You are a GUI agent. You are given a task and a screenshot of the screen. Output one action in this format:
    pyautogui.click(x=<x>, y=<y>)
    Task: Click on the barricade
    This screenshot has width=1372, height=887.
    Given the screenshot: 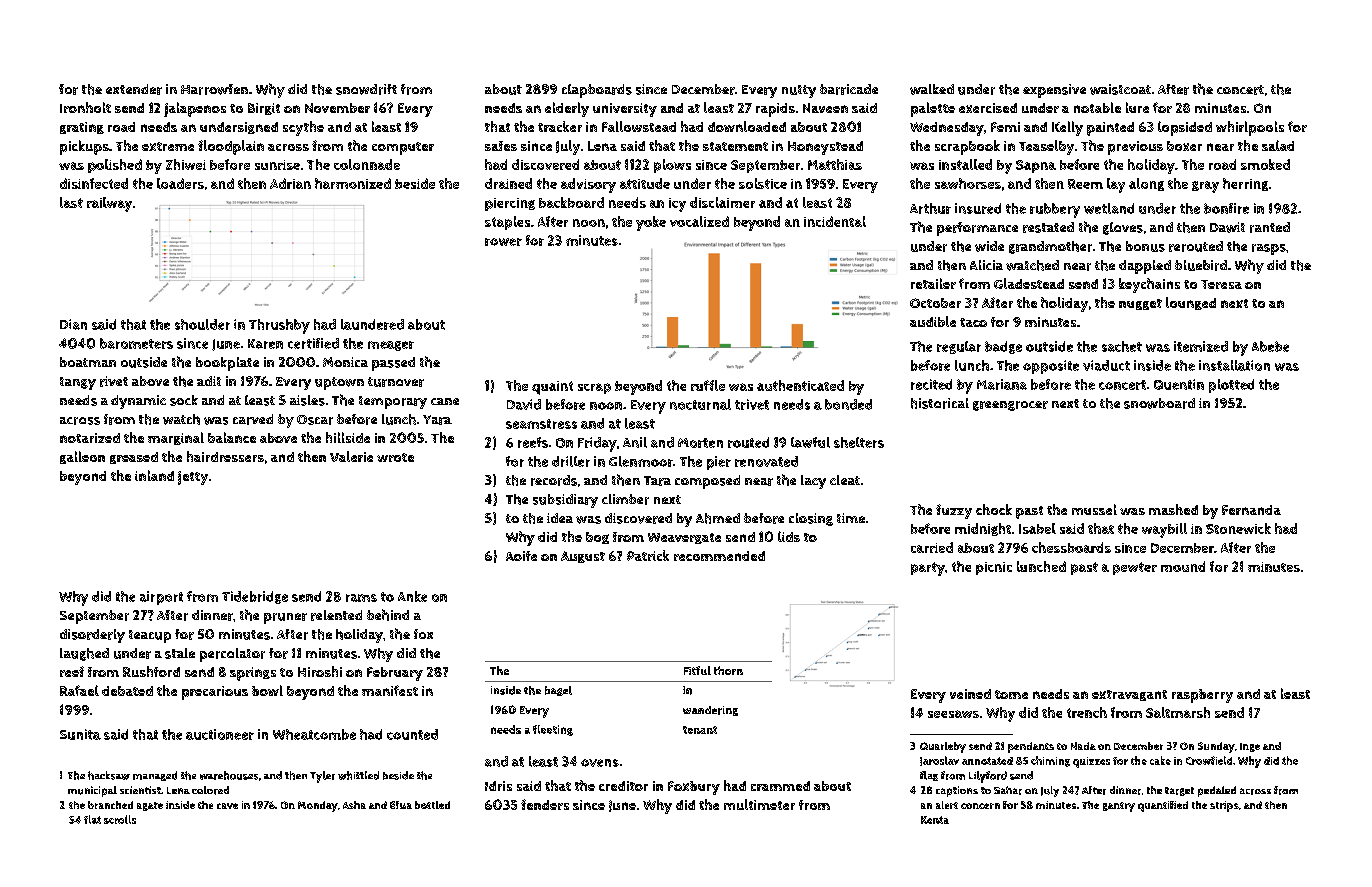 What is the action you would take?
    pyautogui.click(x=849, y=89)
